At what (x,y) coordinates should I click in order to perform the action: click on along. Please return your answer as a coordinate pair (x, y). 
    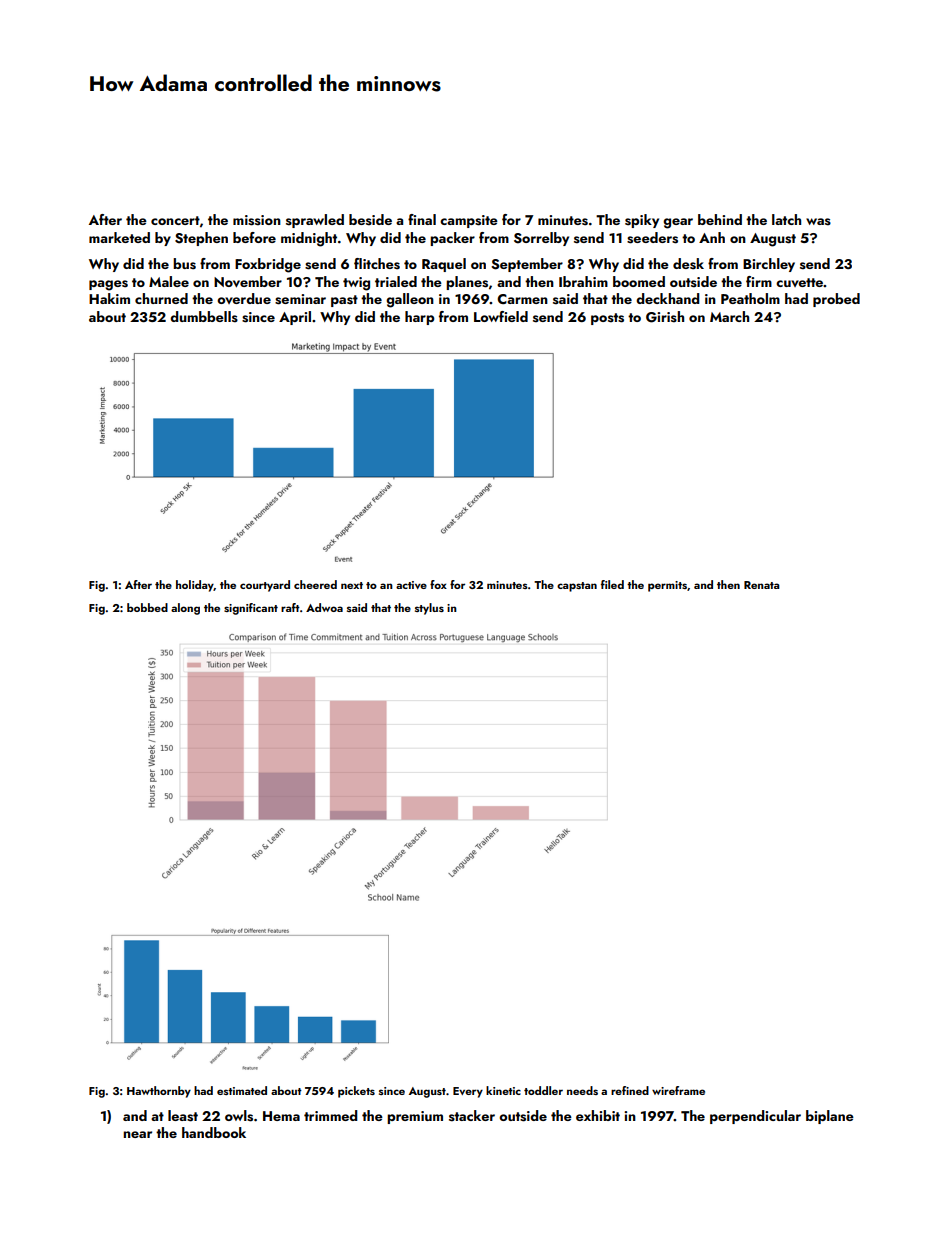
    Looking at the image, I should click on (185, 609).
